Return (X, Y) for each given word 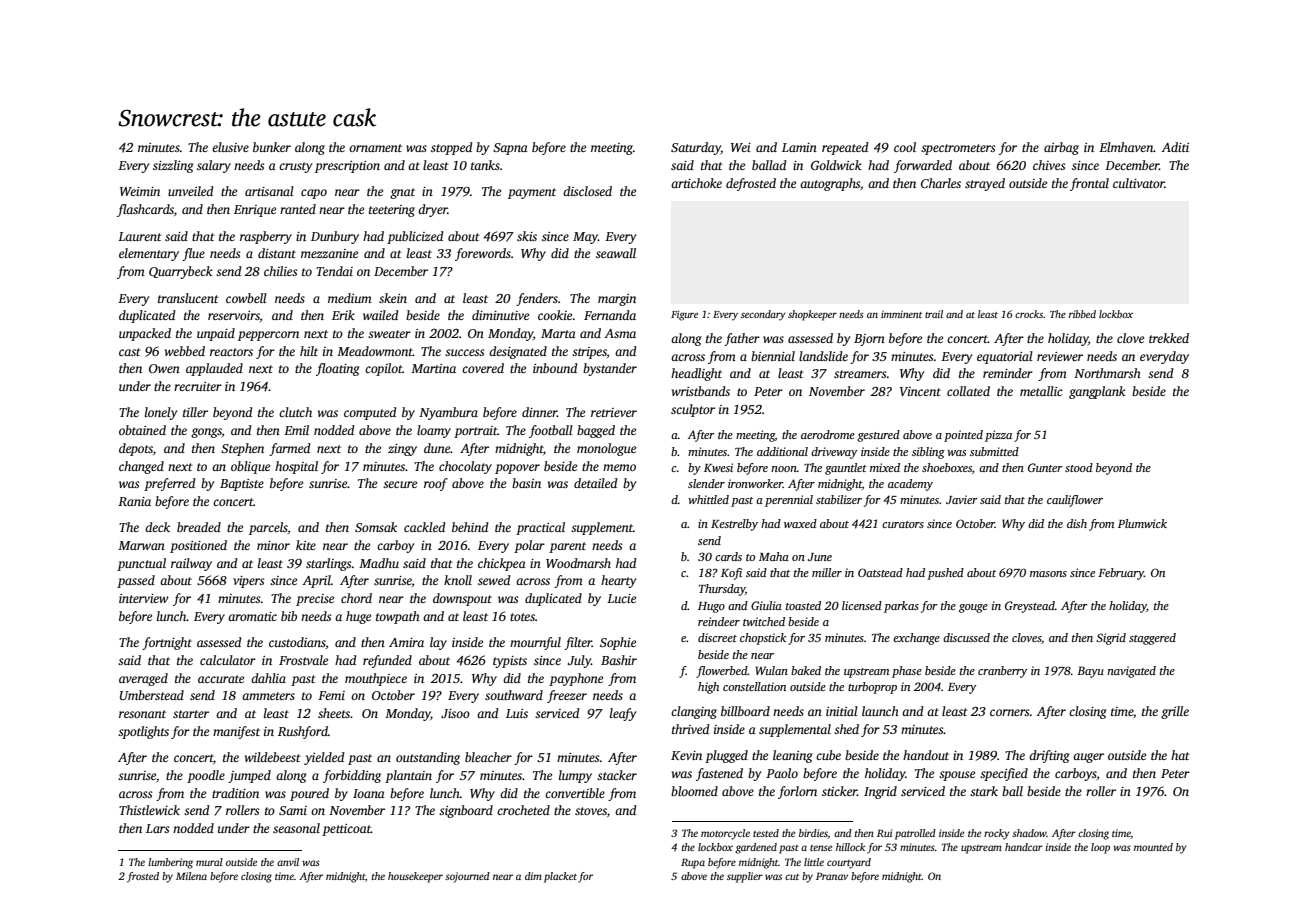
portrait (475, 432)
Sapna (510, 149)
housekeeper (415, 877)
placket (560, 877)
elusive (230, 147)
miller (827, 572)
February (1121, 574)
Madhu (379, 563)
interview (144, 598)
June (819, 557)
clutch (295, 412)
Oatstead (880, 572)
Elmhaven (1126, 147)
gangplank (1097, 392)
